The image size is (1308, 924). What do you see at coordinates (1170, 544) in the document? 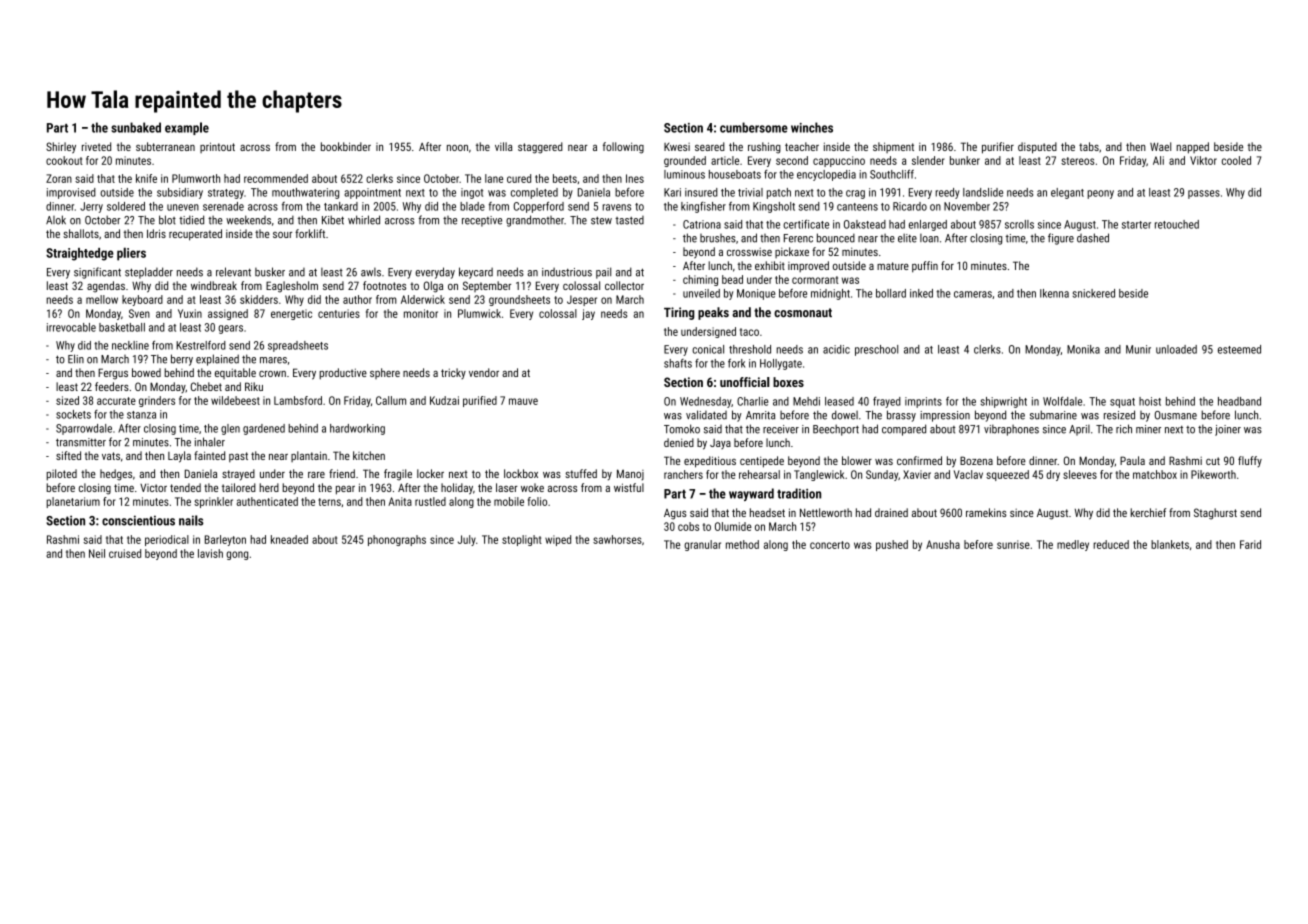
I see `blankets` at bounding box center [1170, 544].
